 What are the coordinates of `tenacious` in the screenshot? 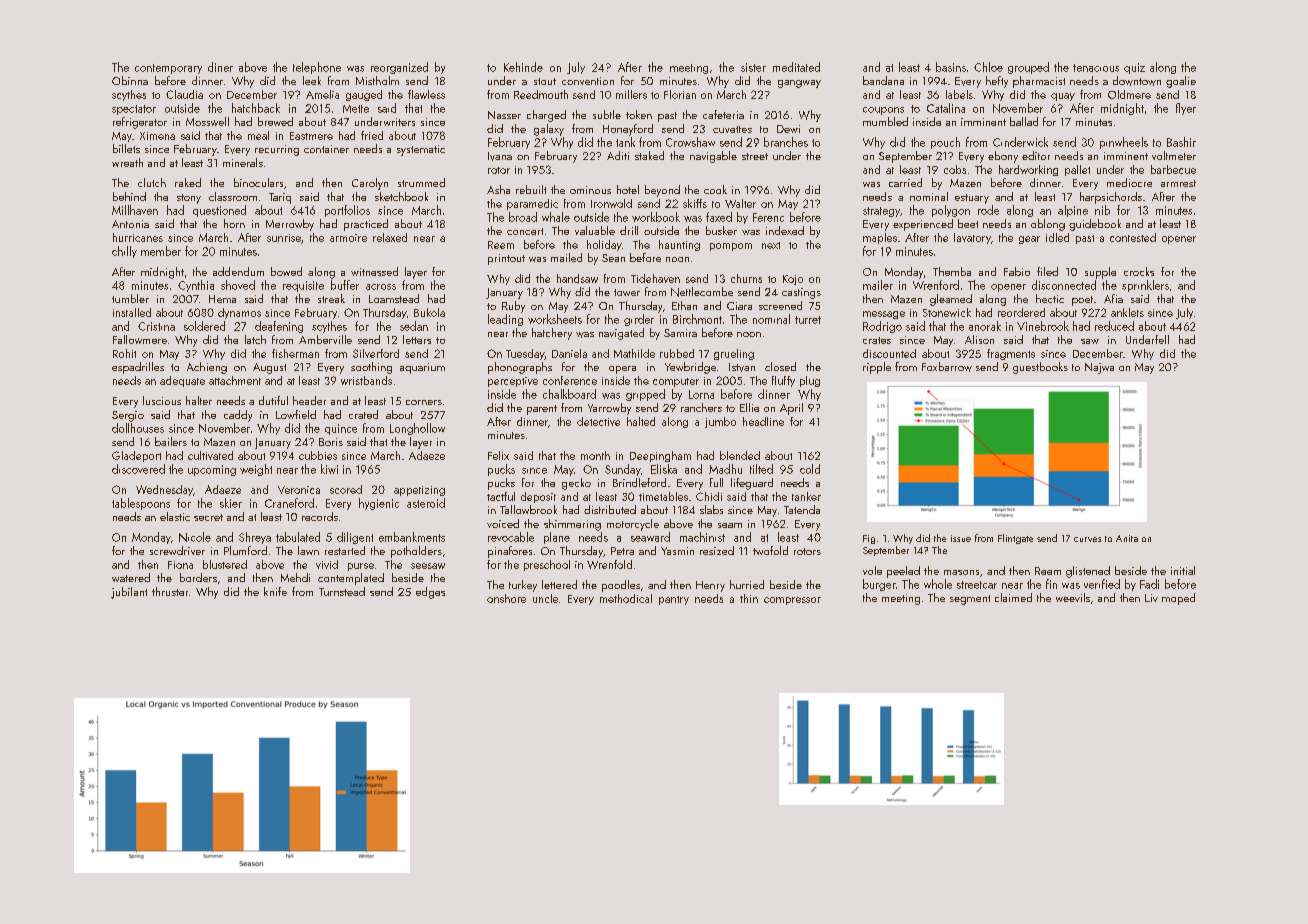 It's located at (1096, 68).
